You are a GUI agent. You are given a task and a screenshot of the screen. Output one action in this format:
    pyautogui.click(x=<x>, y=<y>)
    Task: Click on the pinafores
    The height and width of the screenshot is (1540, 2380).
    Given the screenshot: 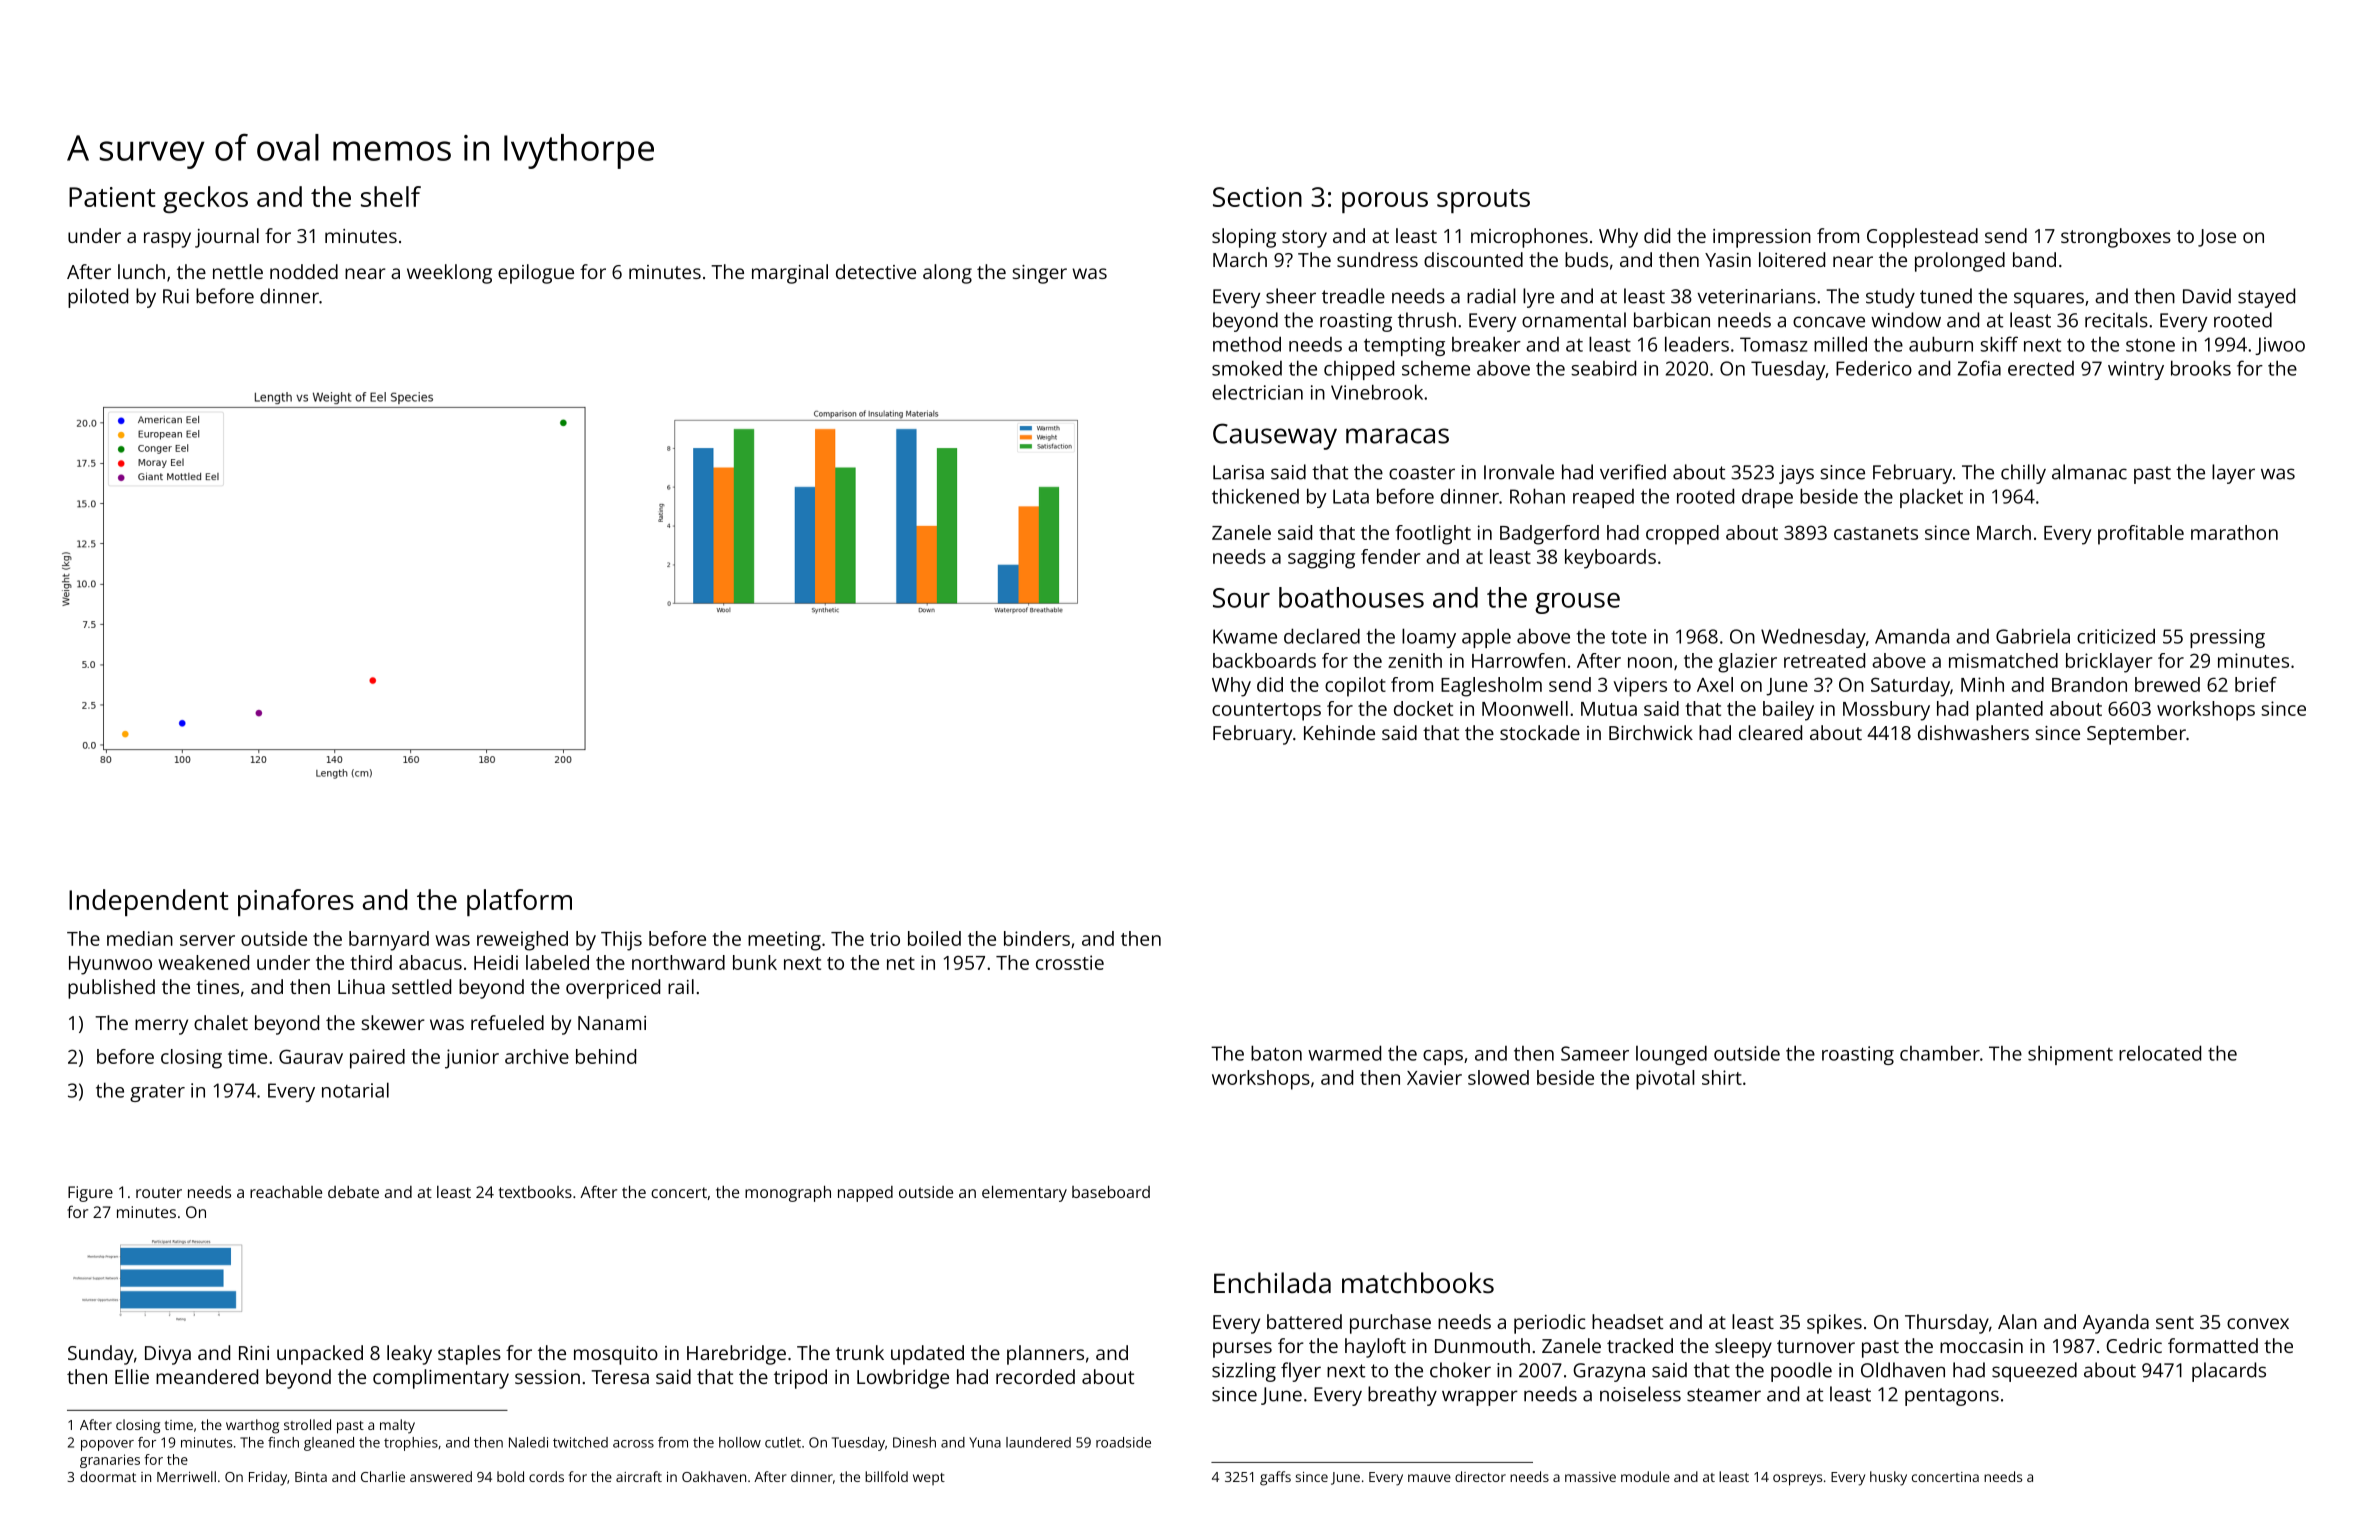 What is the action you would take?
    pyautogui.click(x=296, y=902)
